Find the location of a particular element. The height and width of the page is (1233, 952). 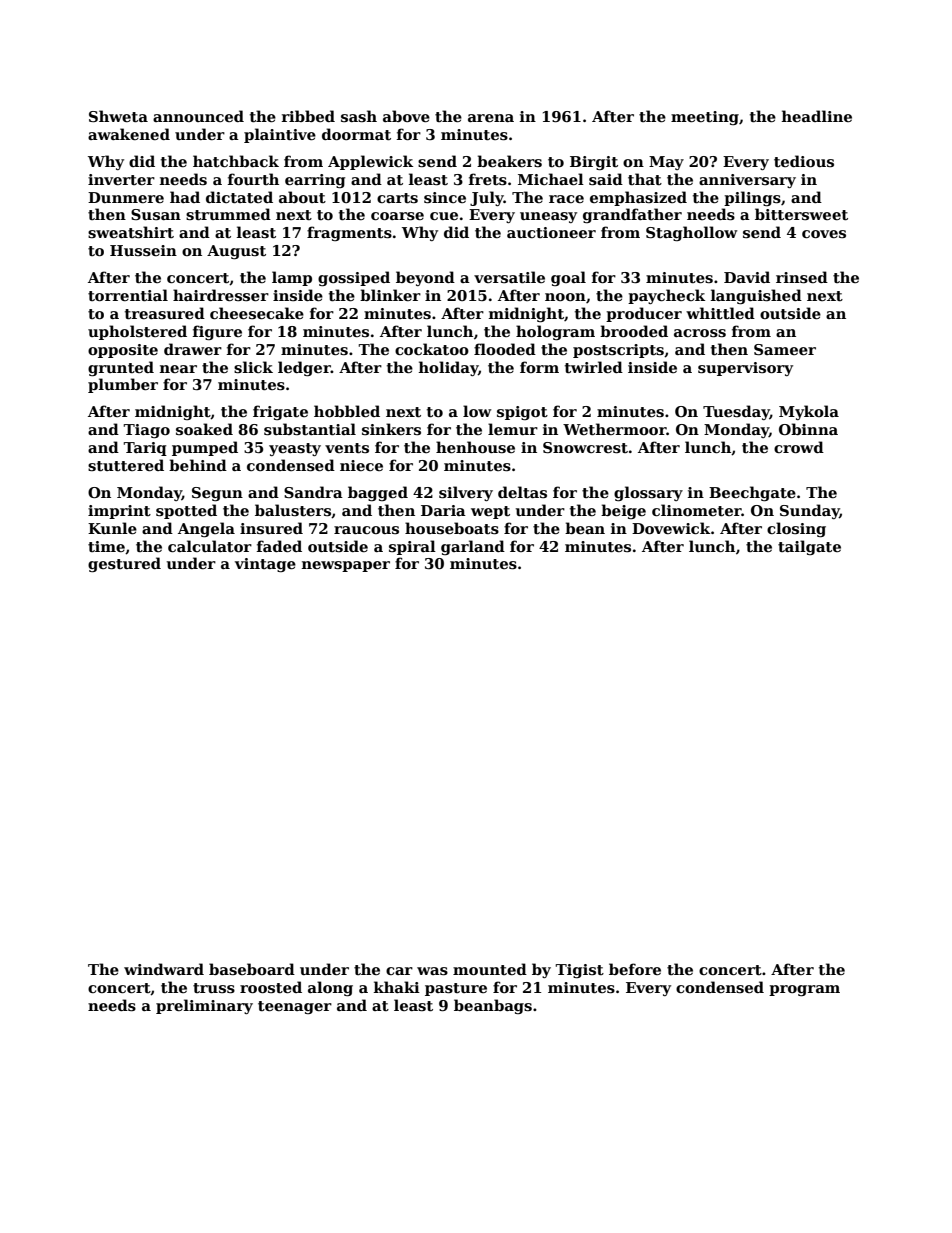

gestured is located at coordinates (124, 564).
